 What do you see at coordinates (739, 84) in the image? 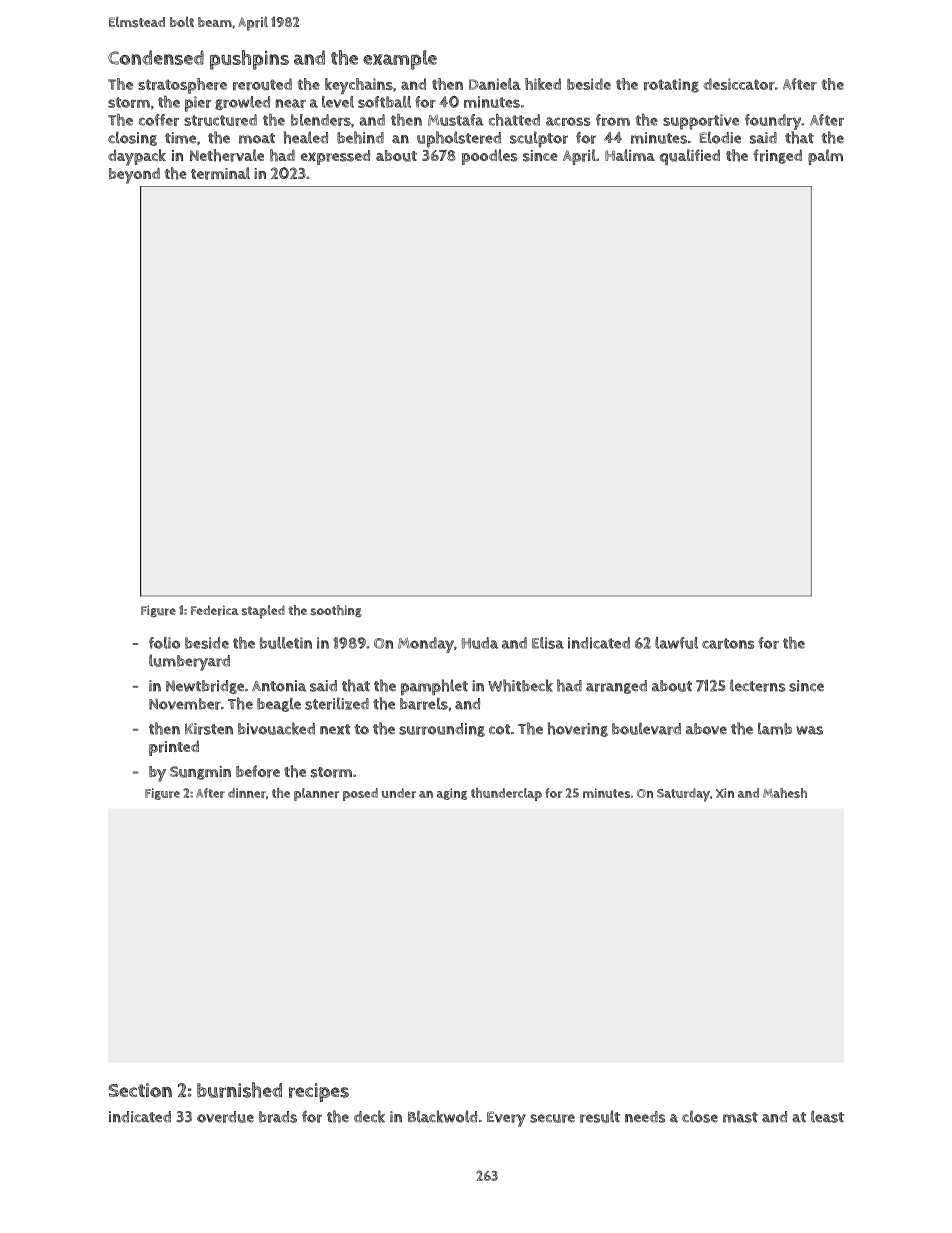
I see `desiccator` at bounding box center [739, 84].
